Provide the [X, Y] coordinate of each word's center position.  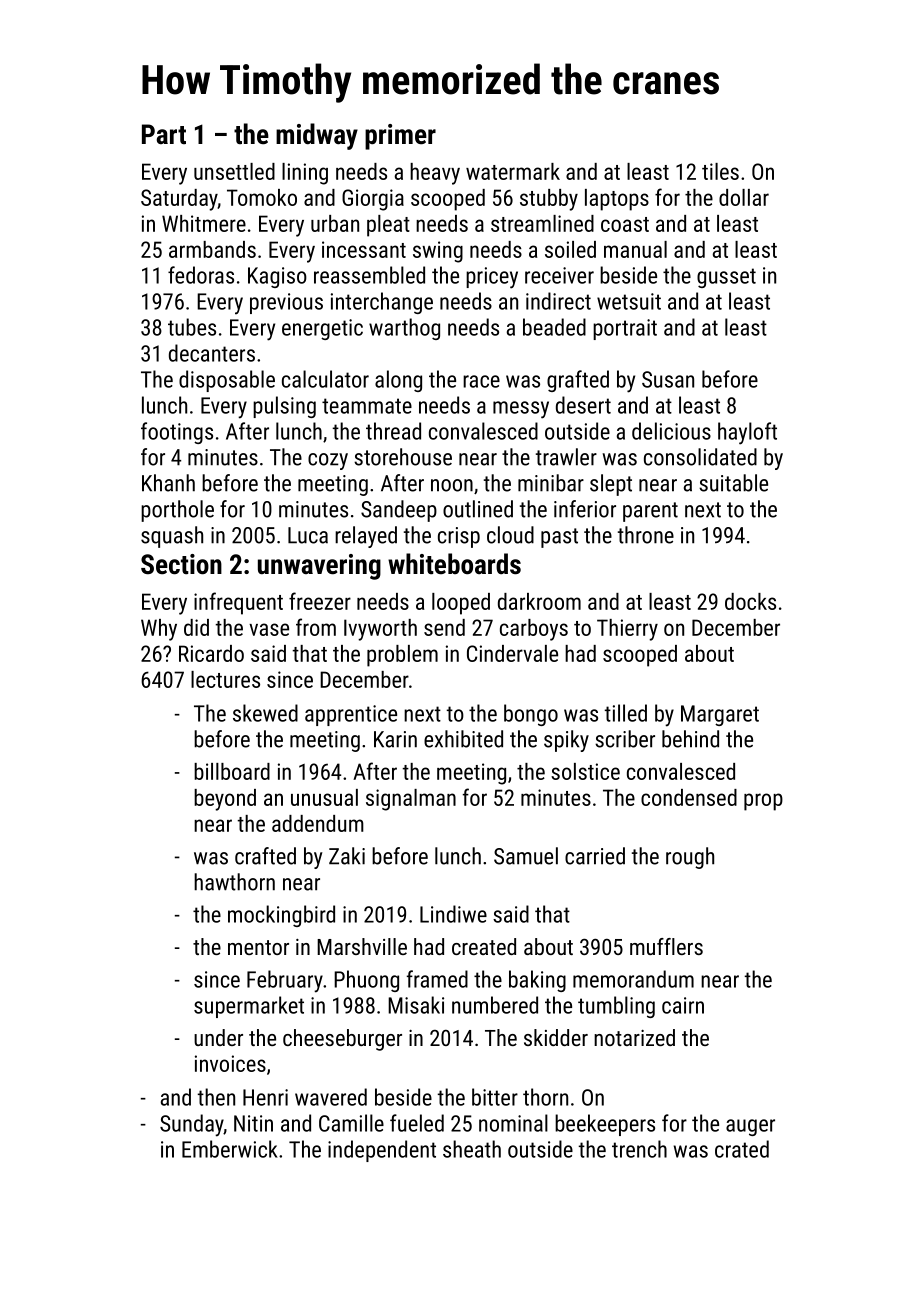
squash [172, 537]
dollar [744, 197]
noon [452, 485]
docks [750, 601]
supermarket [249, 1007]
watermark [513, 171]
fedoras [201, 275]
